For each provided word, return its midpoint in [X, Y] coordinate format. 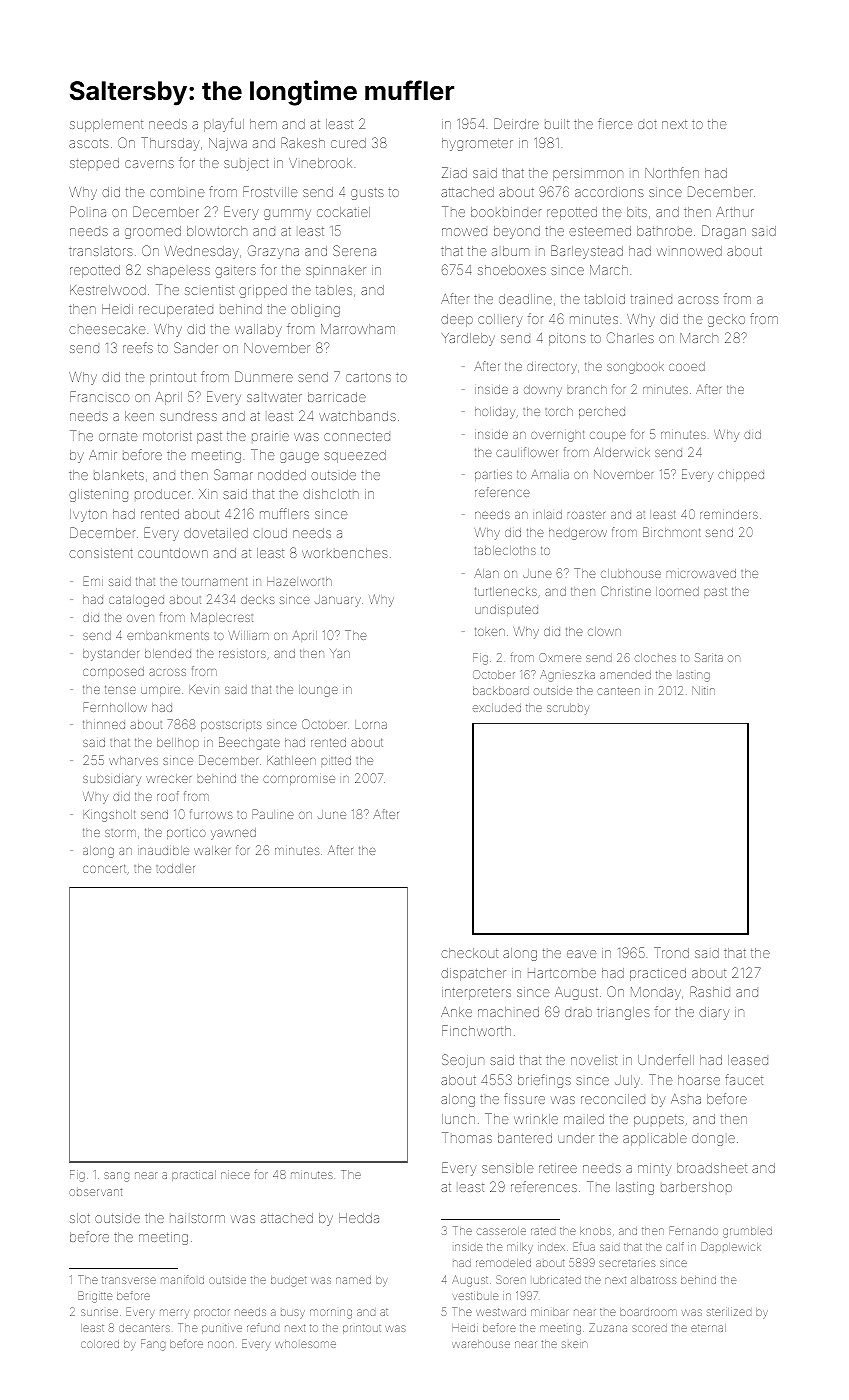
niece [235, 1175]
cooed [687, 366]
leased [748, 1060]
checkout [469, 953]
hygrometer [477, 144]
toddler [175, 868]
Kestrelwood [108, 290]
